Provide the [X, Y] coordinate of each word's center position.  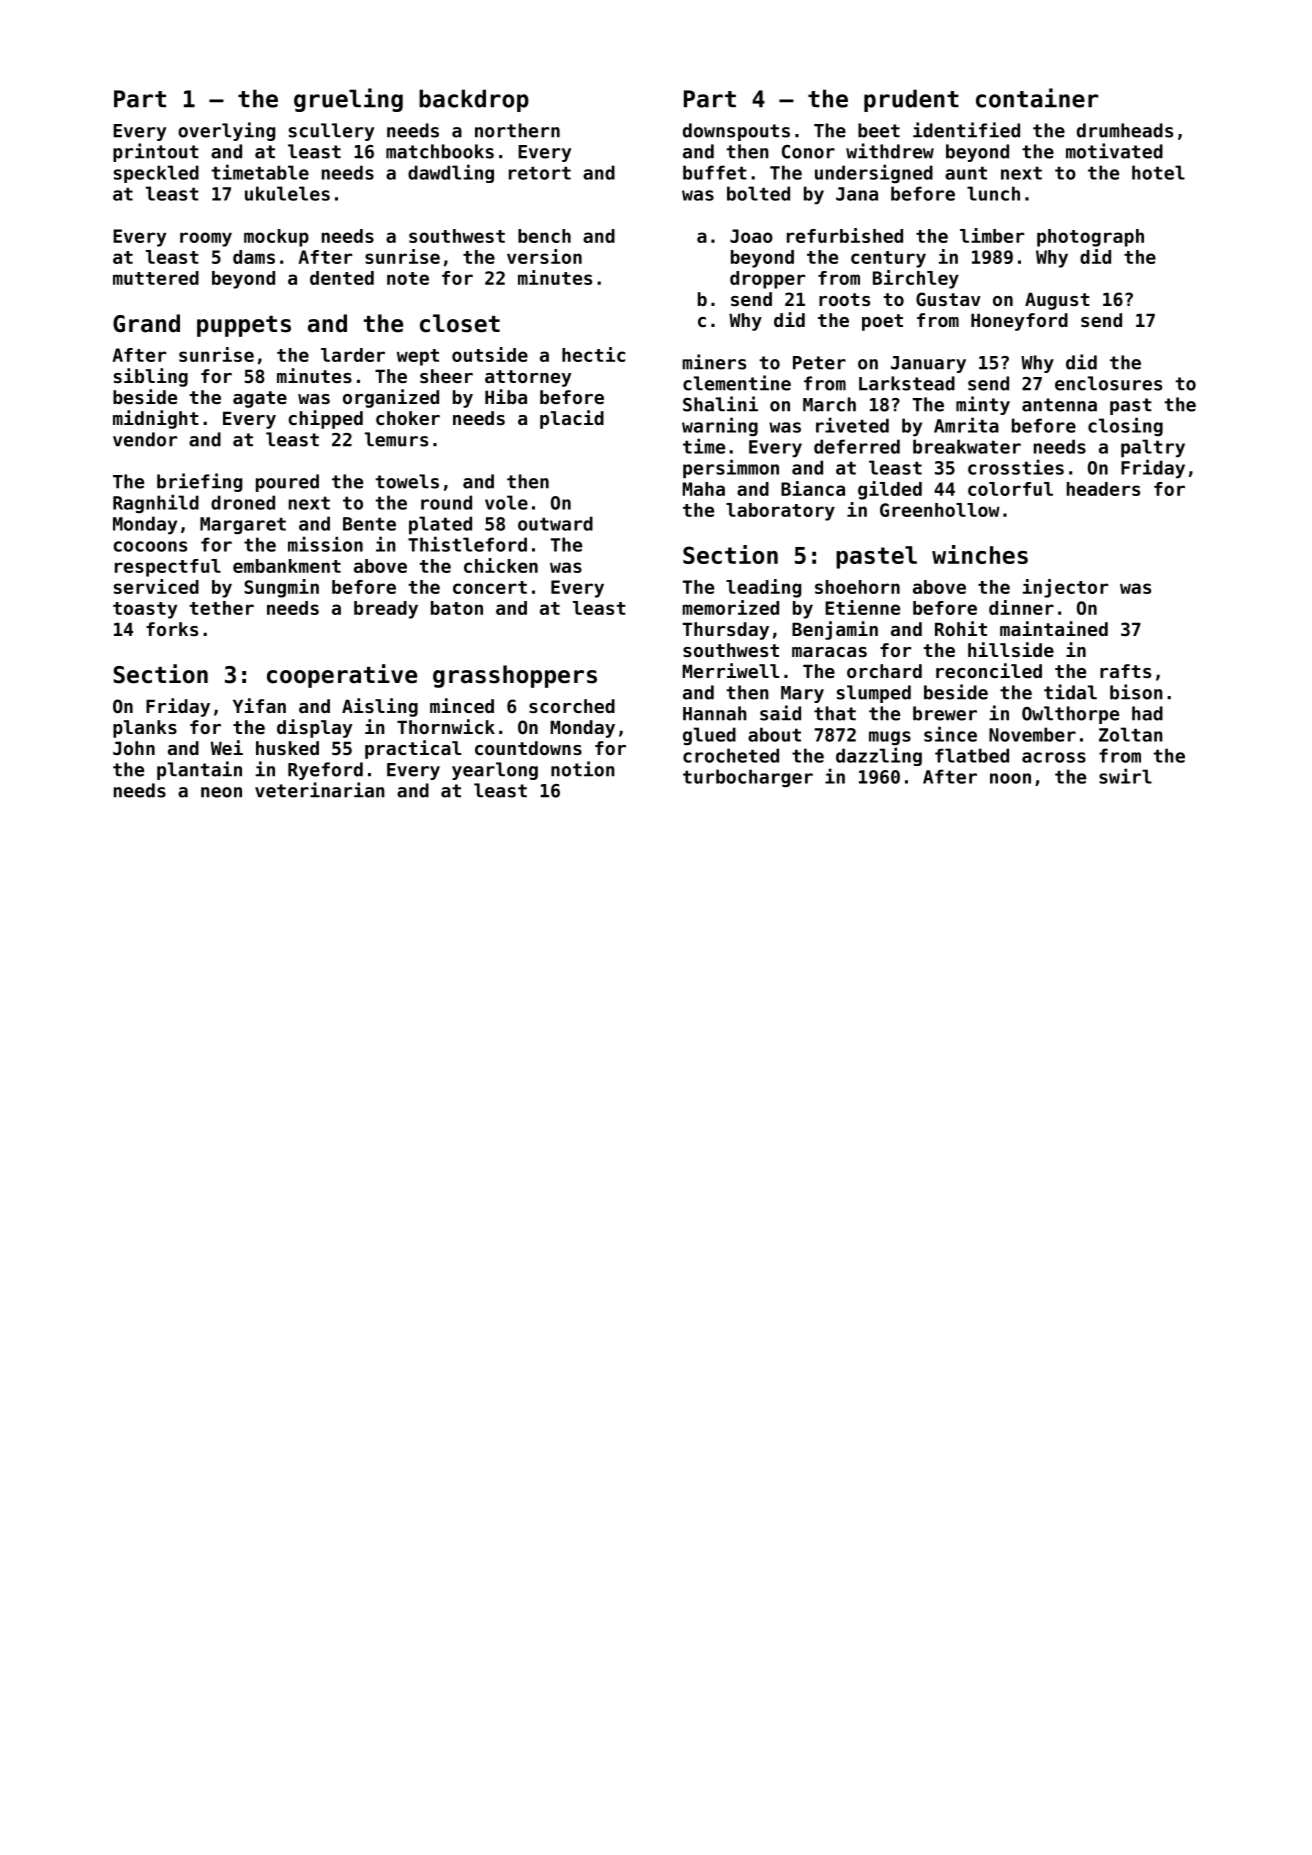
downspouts [736, 132]
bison [1136, 692]
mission [325, 544]
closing [1125, 426]
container [1037, 98]
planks [145, 729]
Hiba [506, 396]
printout [156, 152]
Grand [146, 323]
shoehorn [857, 587]
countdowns [528, 748]
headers [1103, 489]
